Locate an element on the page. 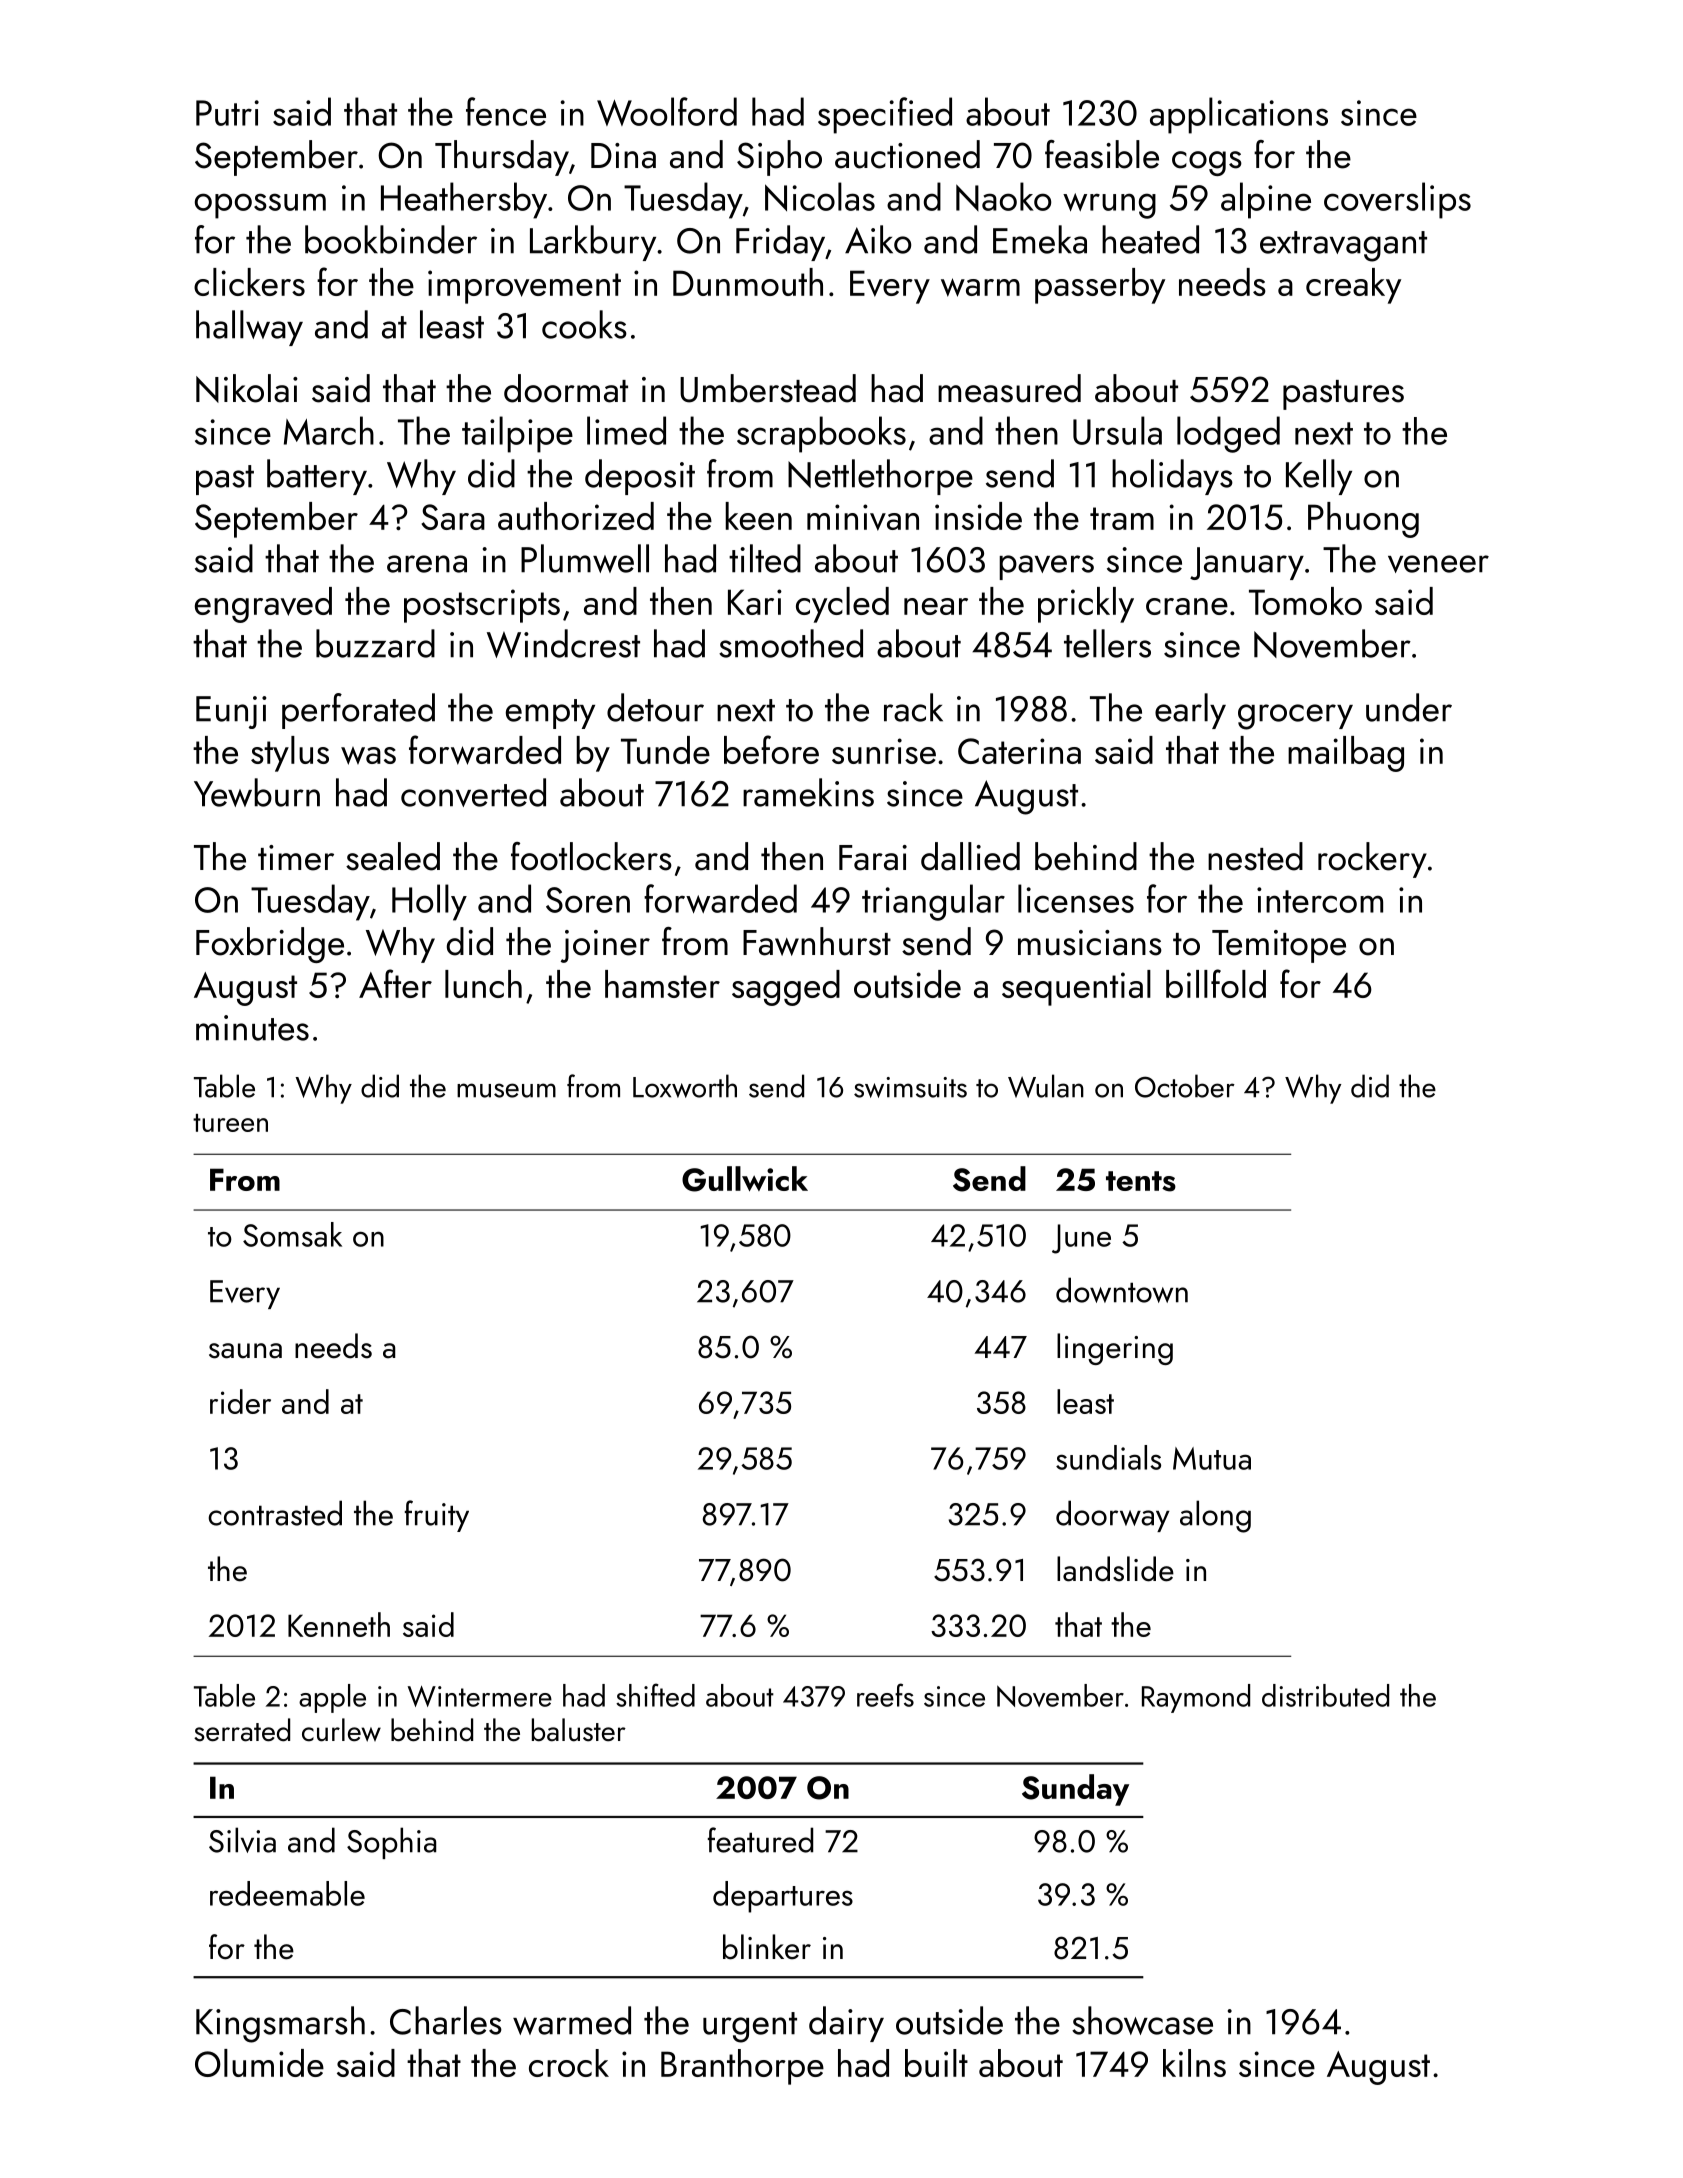  coverslips is located at coordinates (1397, 200).
